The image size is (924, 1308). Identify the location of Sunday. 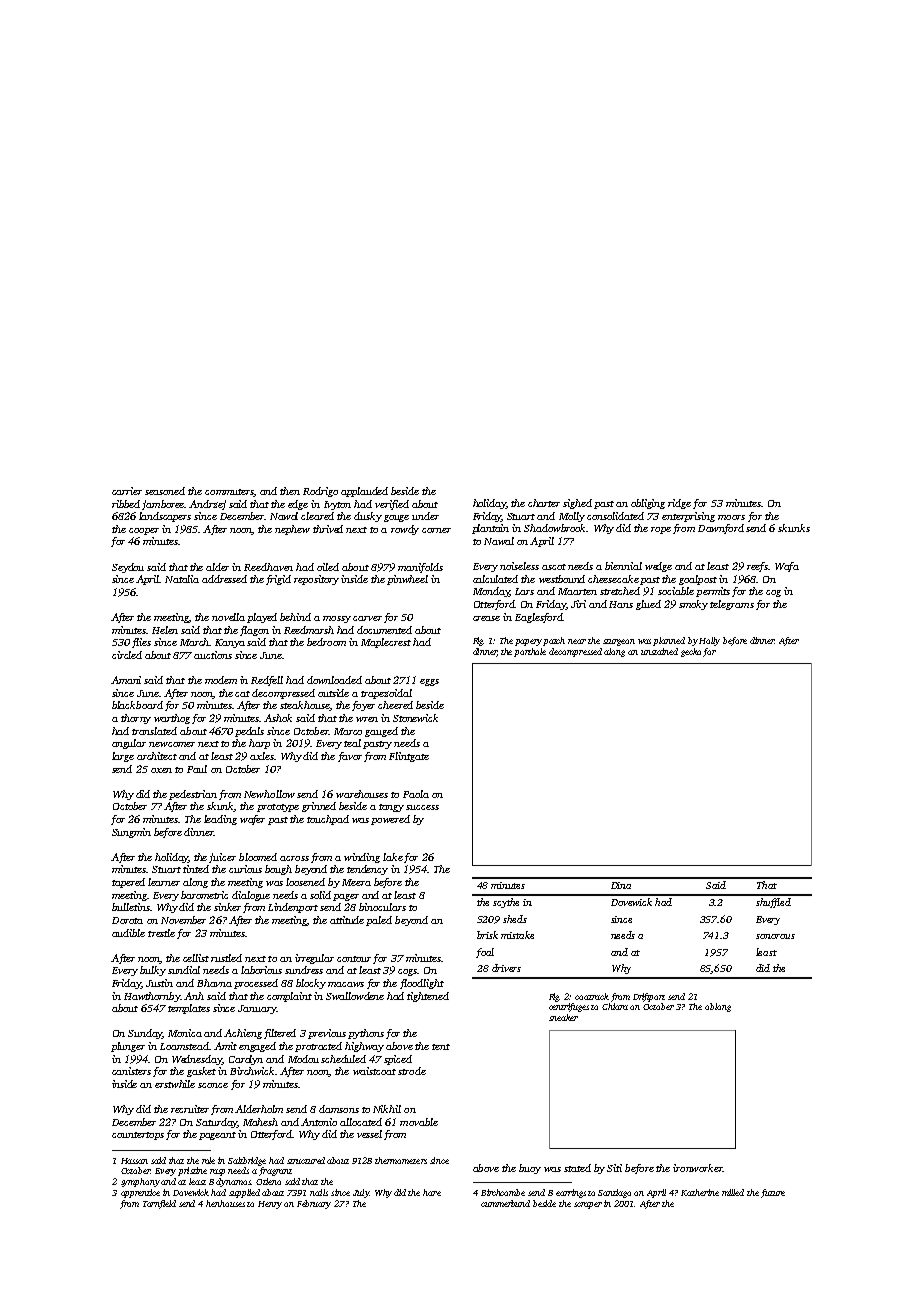
(145, 1034).
